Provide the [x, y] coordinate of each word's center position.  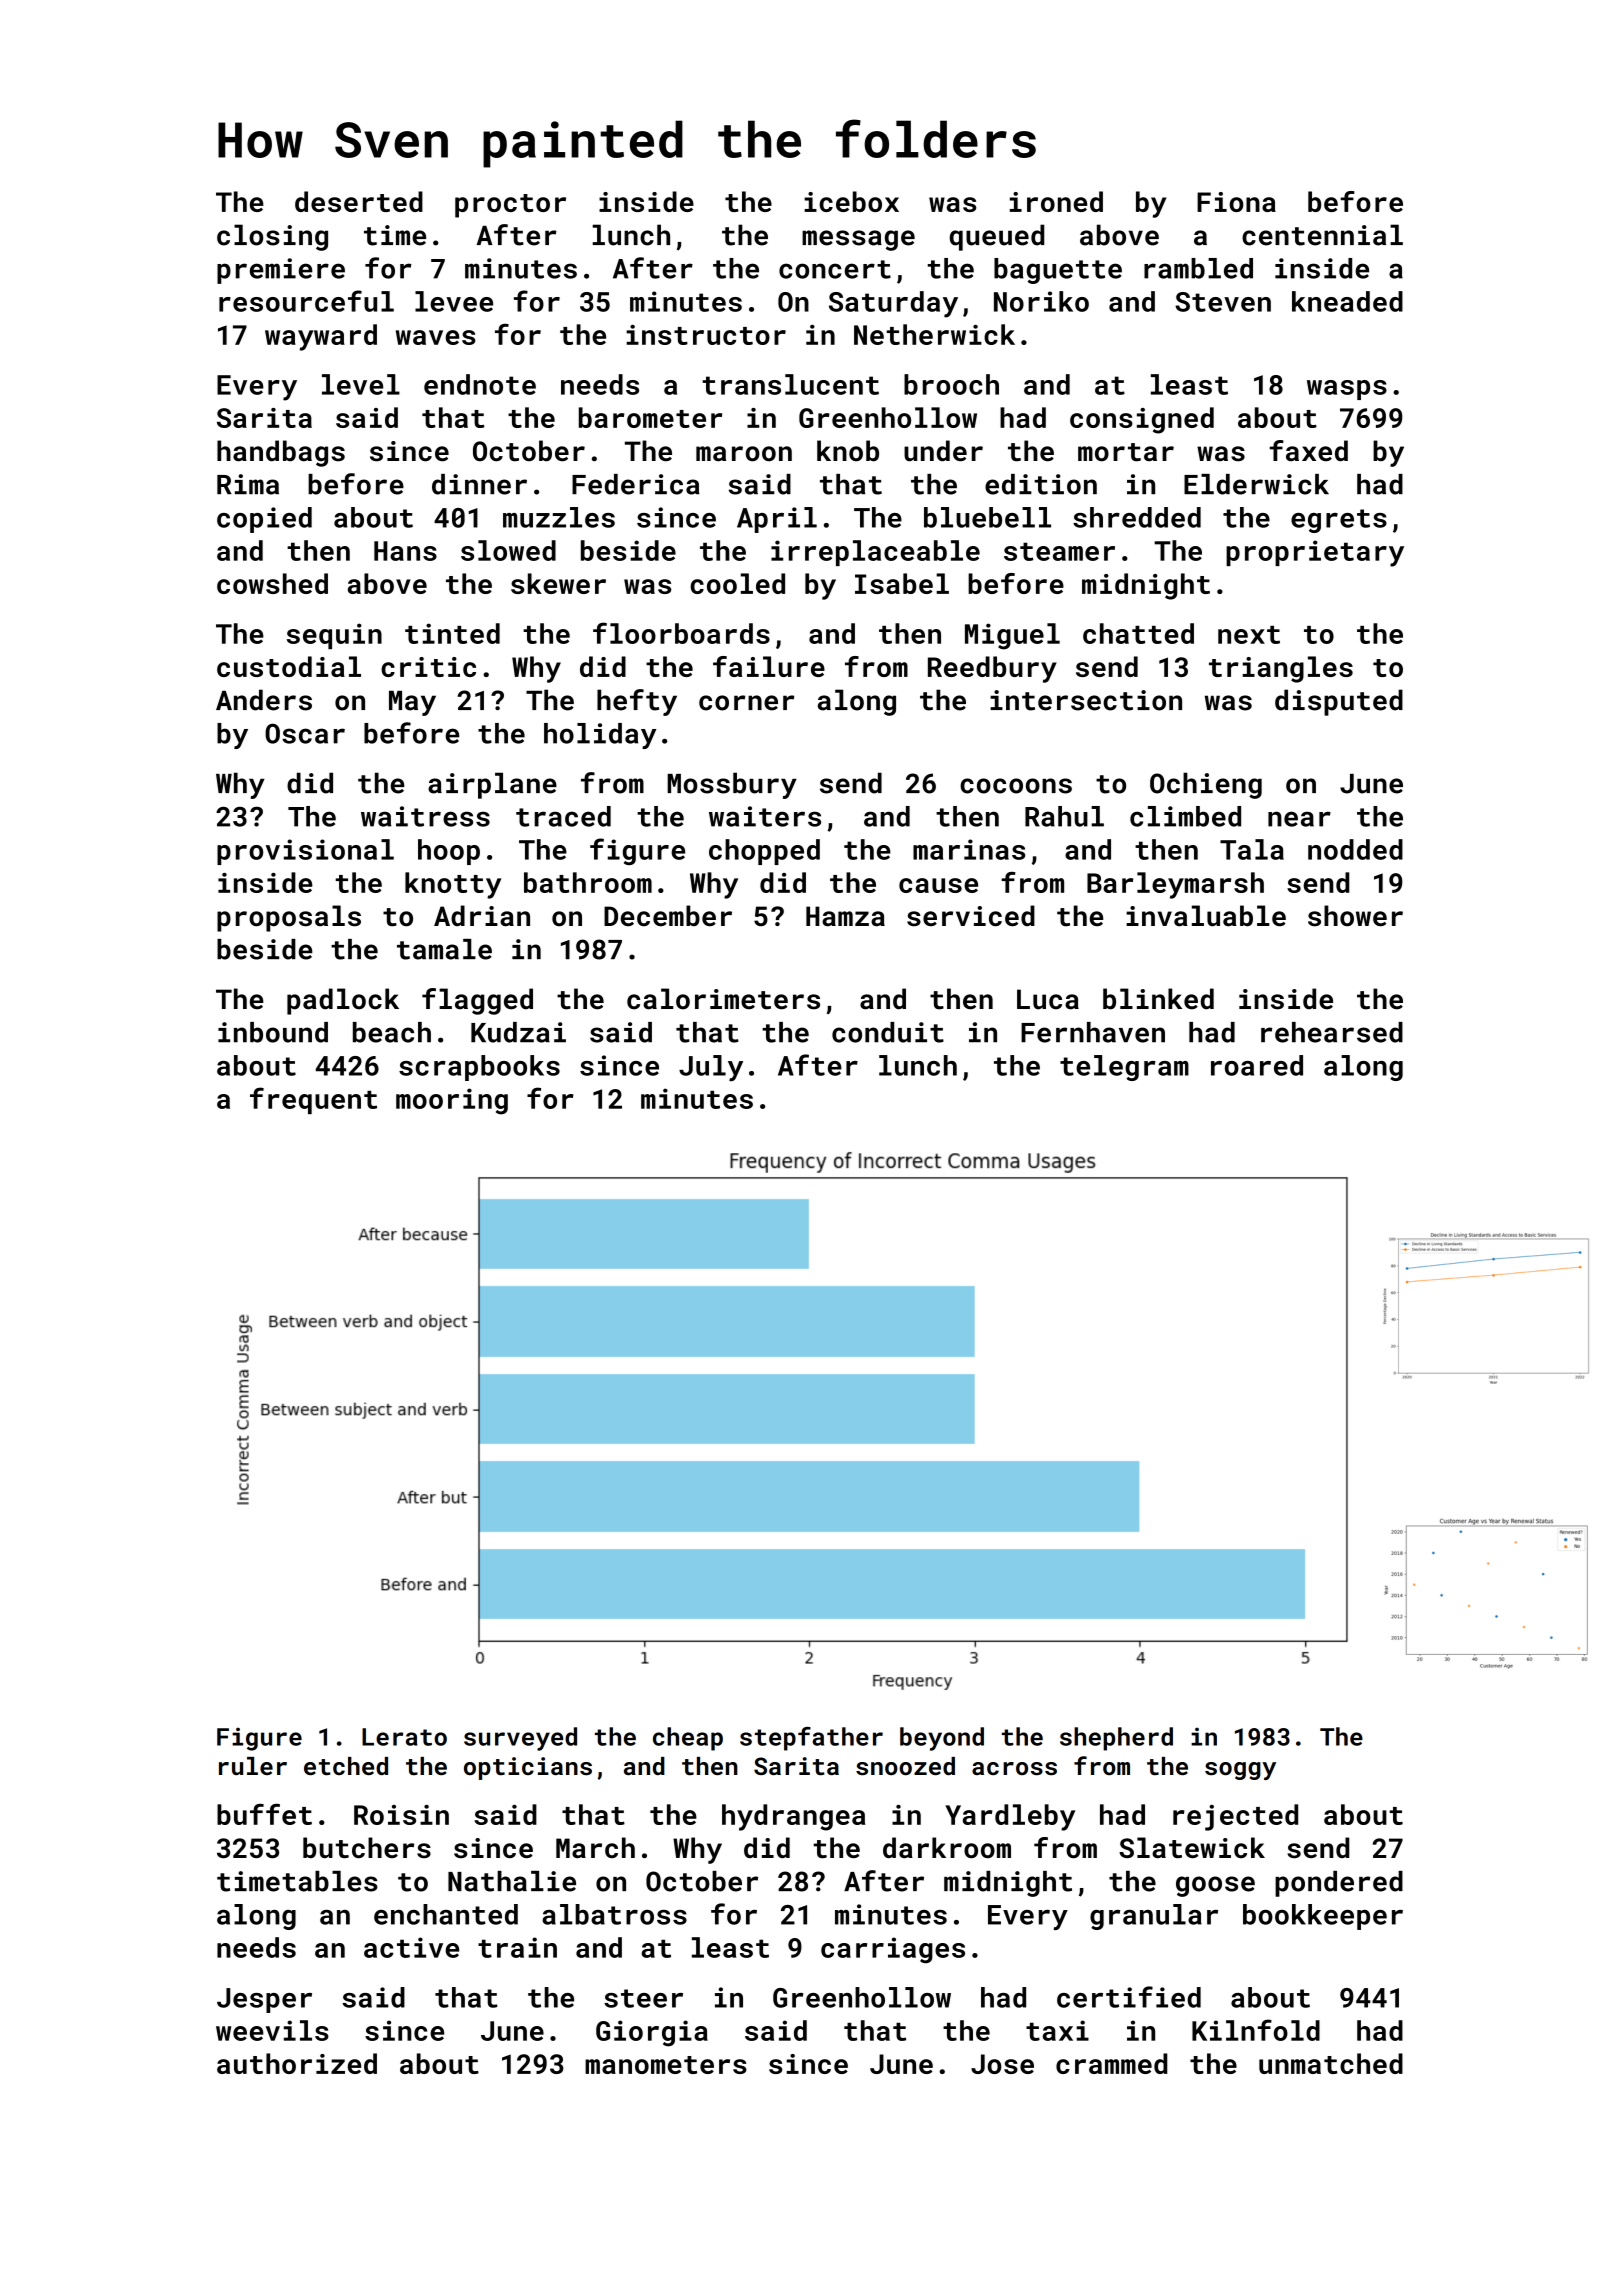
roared [1257, 1065]
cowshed [272, 583]
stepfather [811, 1739]
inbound [273, 1032]
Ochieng [1206, 785]
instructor [706, 334]
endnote [480, 384]
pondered [1339, 1884]
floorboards [681, 633]
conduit [888, 1032]
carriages [893, 1950]
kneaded [1347, 301]
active [411, 1947]
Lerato [404, 1737]
